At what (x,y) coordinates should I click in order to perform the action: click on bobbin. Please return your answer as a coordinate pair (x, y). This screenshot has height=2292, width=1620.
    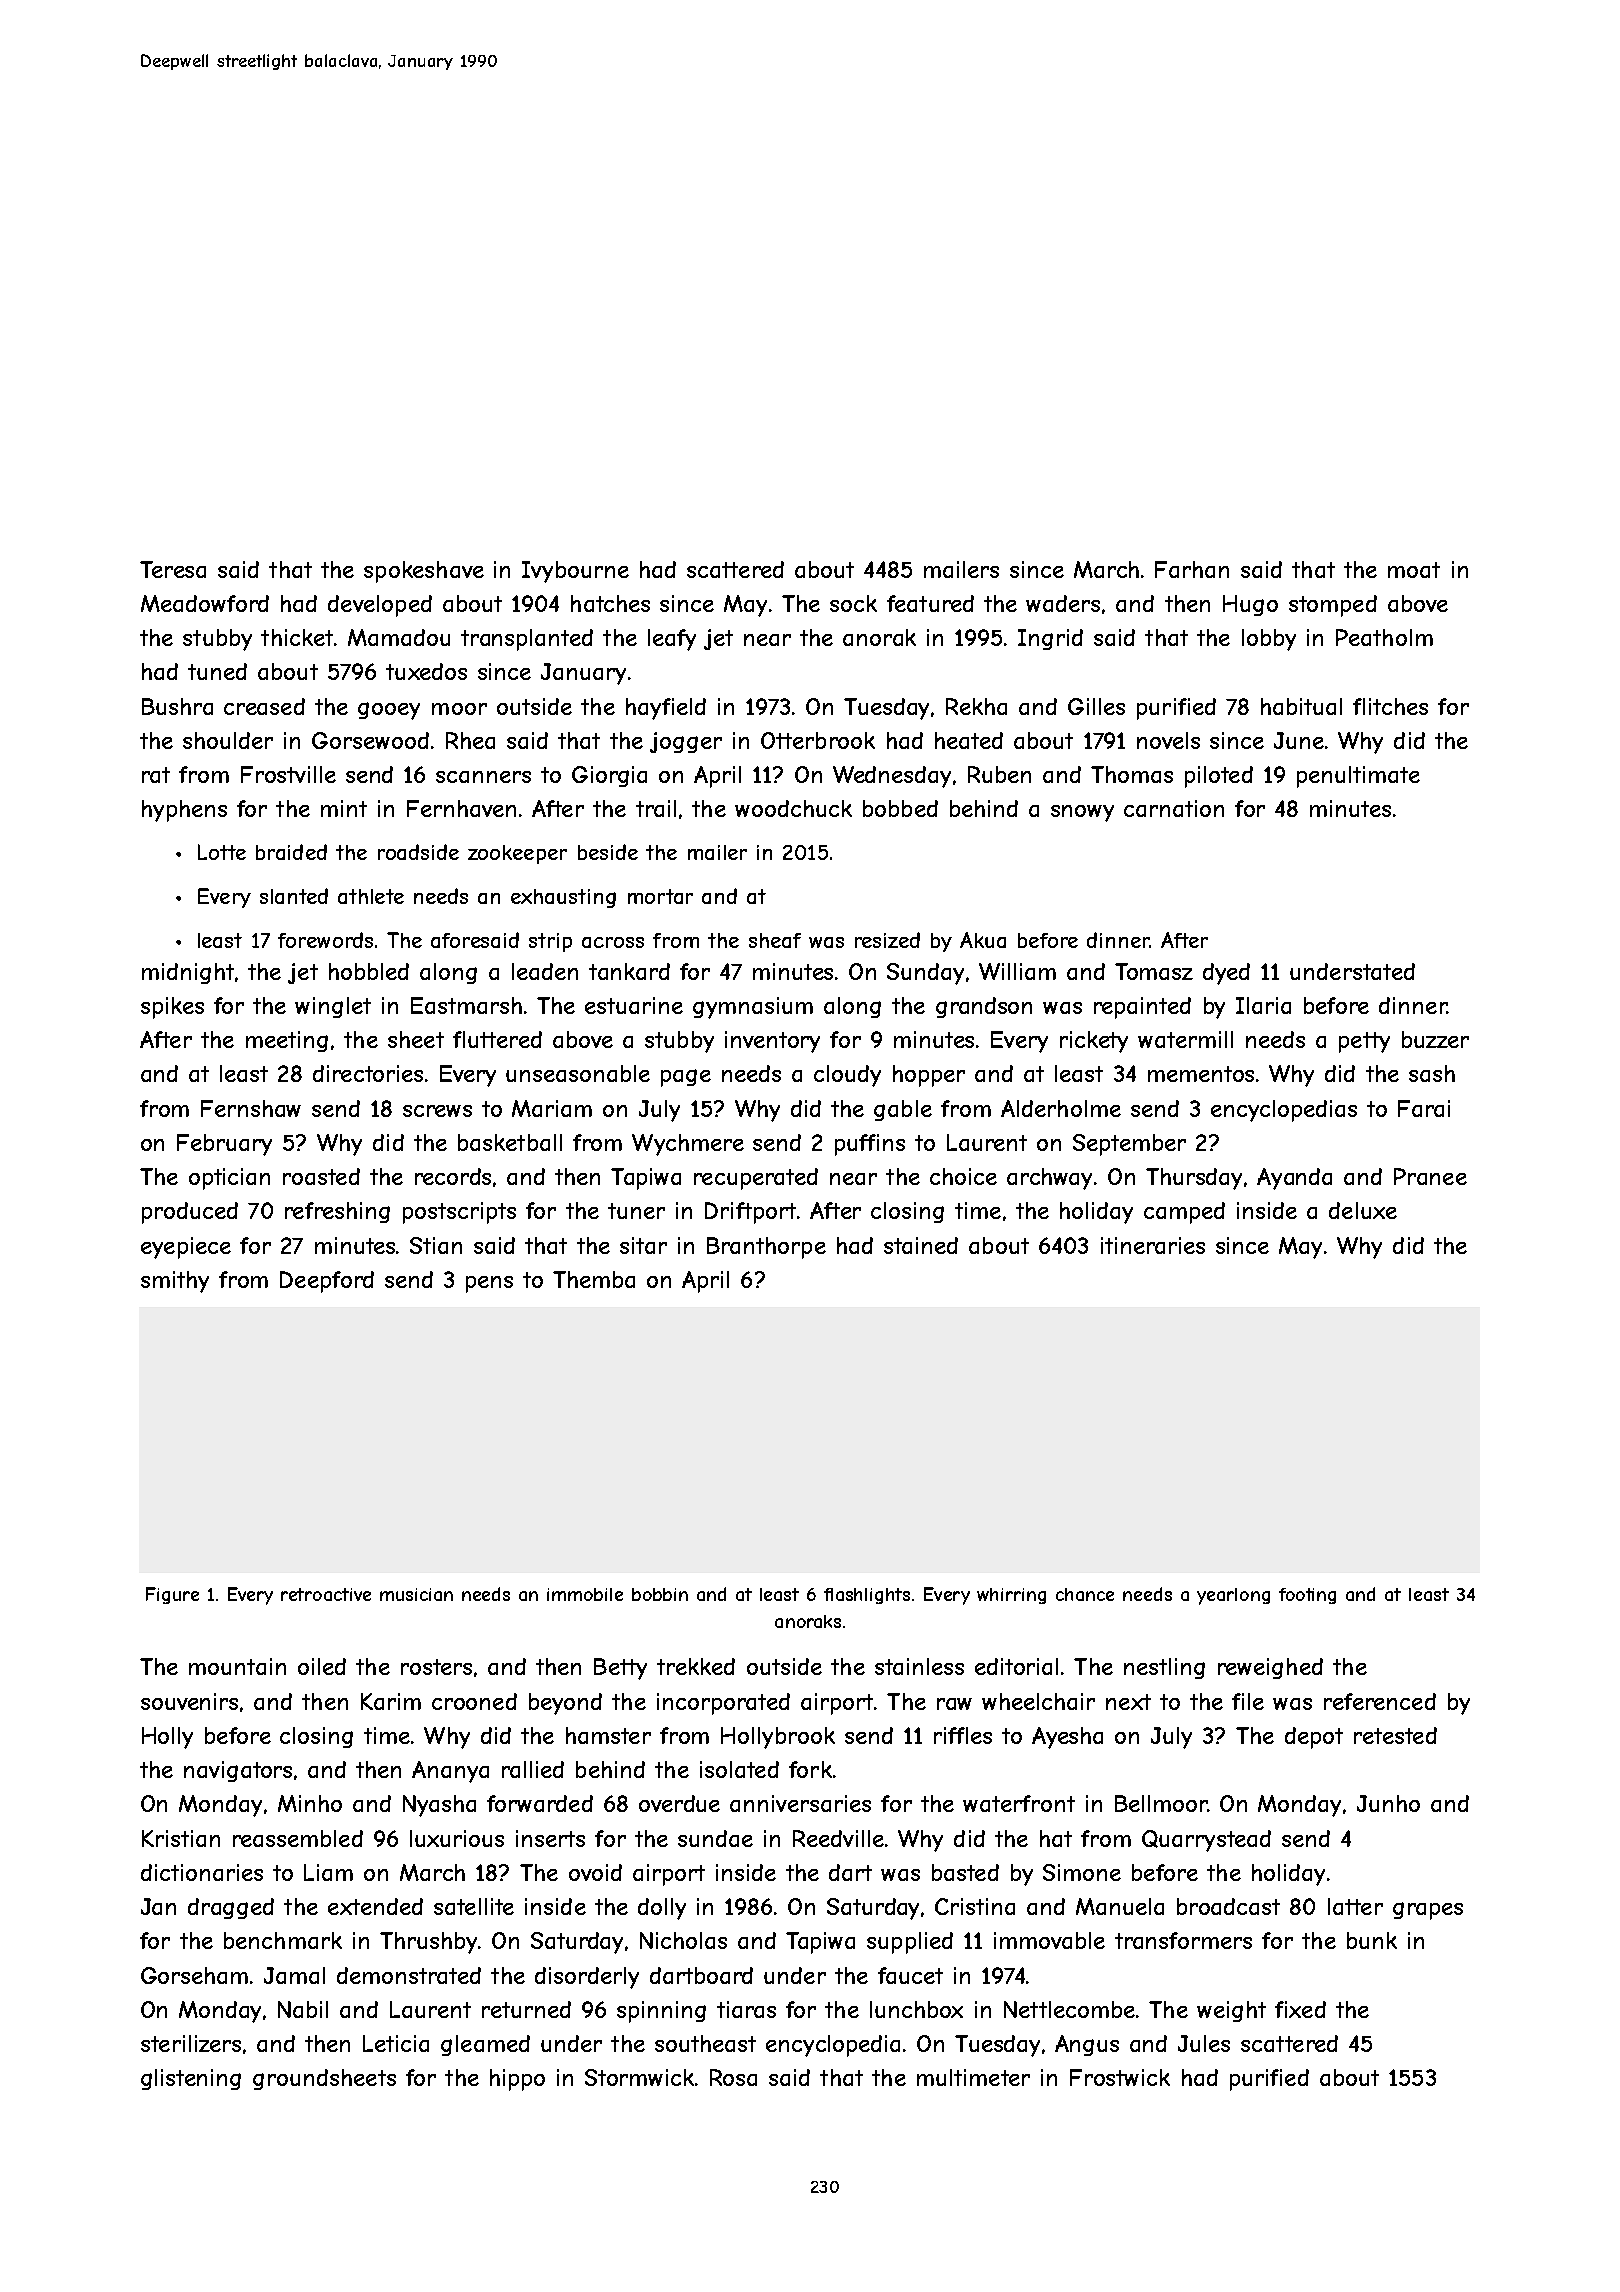
    Looking at the image, I should click on (660, 1594).
